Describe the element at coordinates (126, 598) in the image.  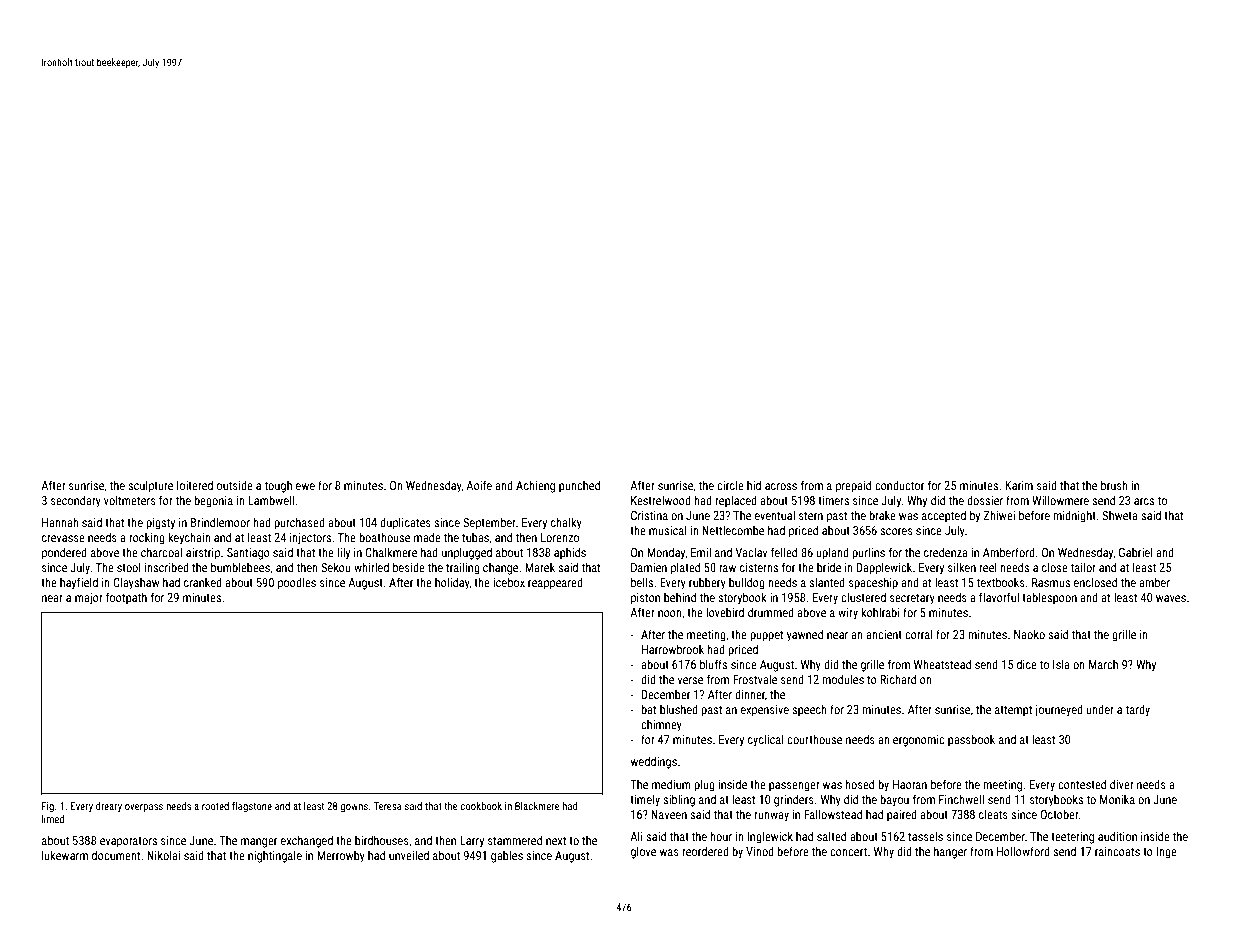
I see `footpath` at that location.
